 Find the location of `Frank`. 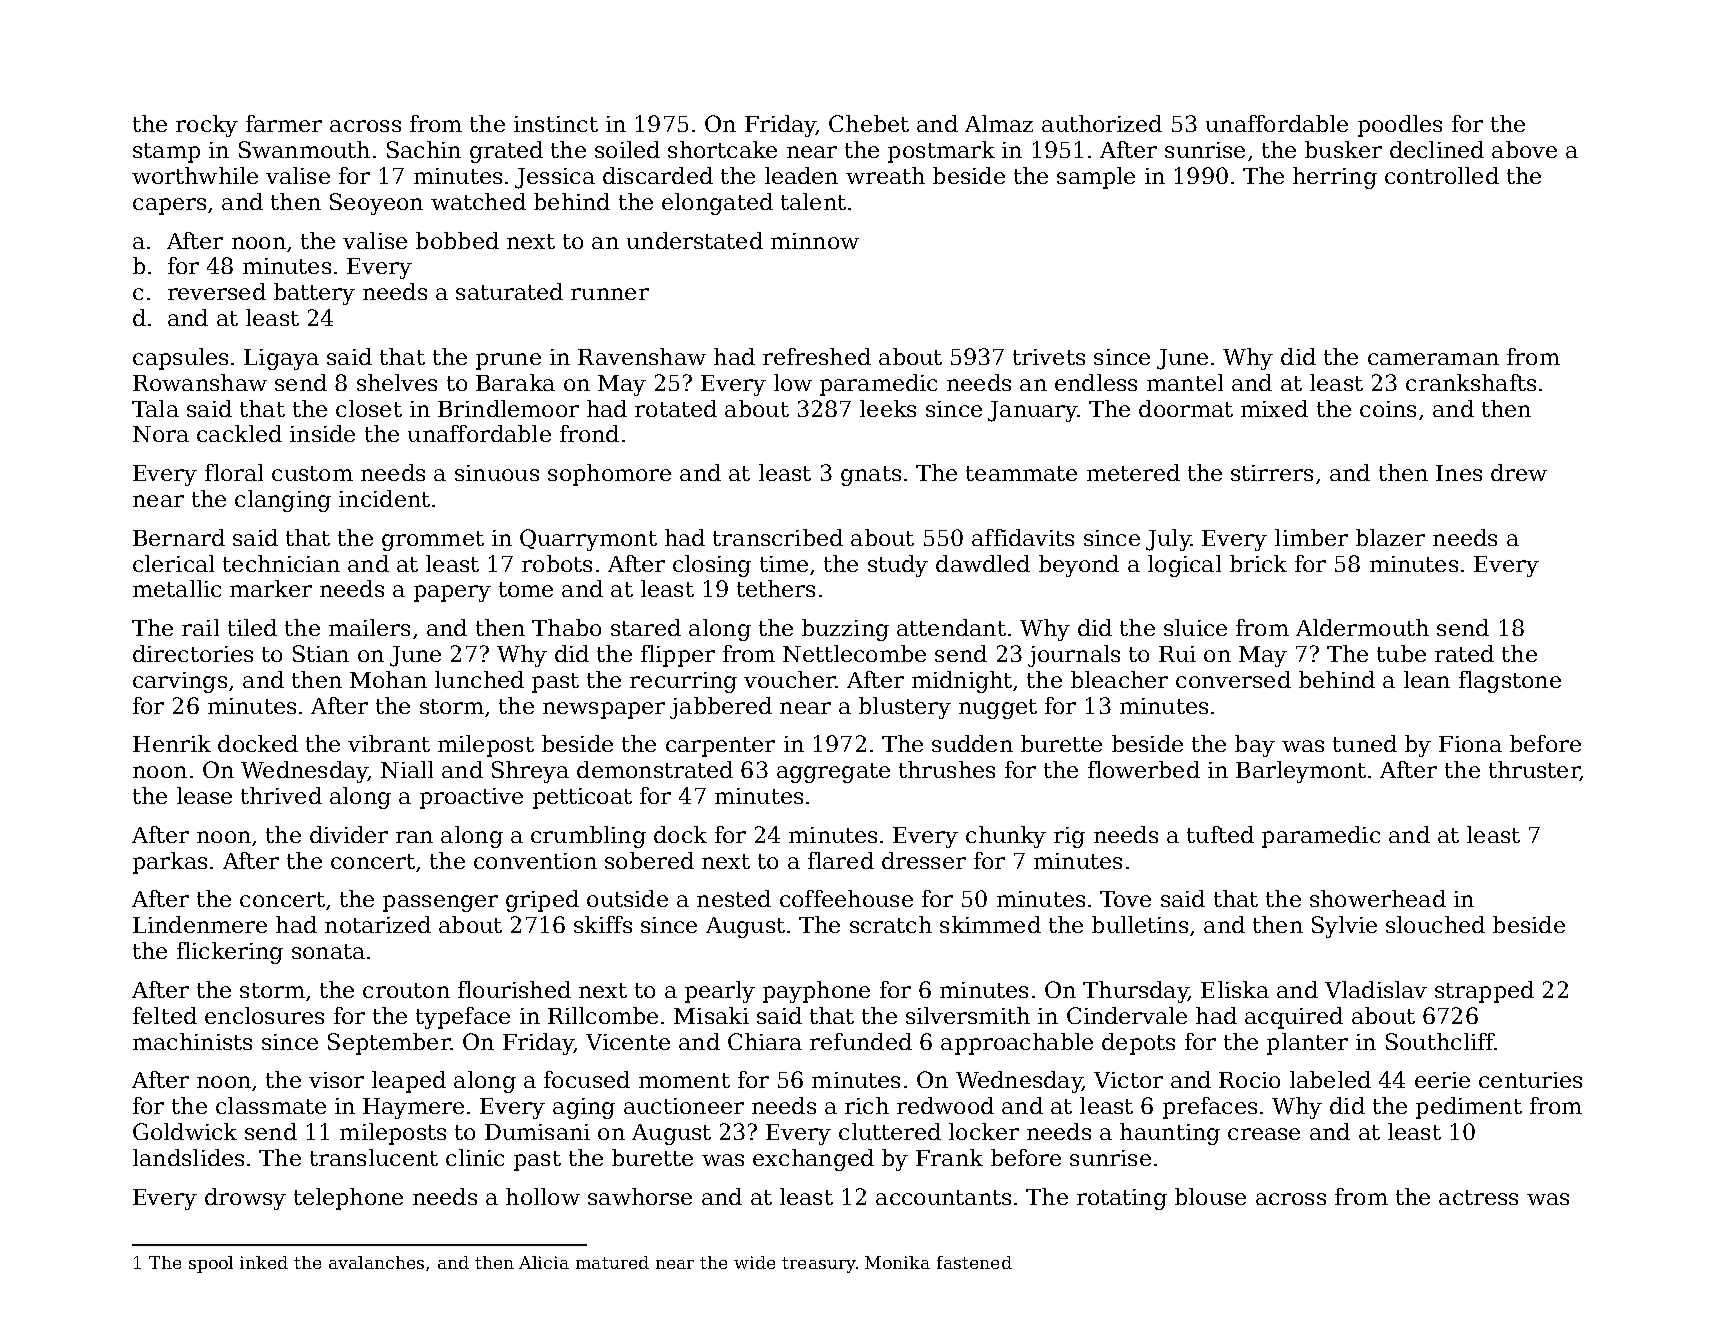

Frank is located at coordinates (949, 1157).
